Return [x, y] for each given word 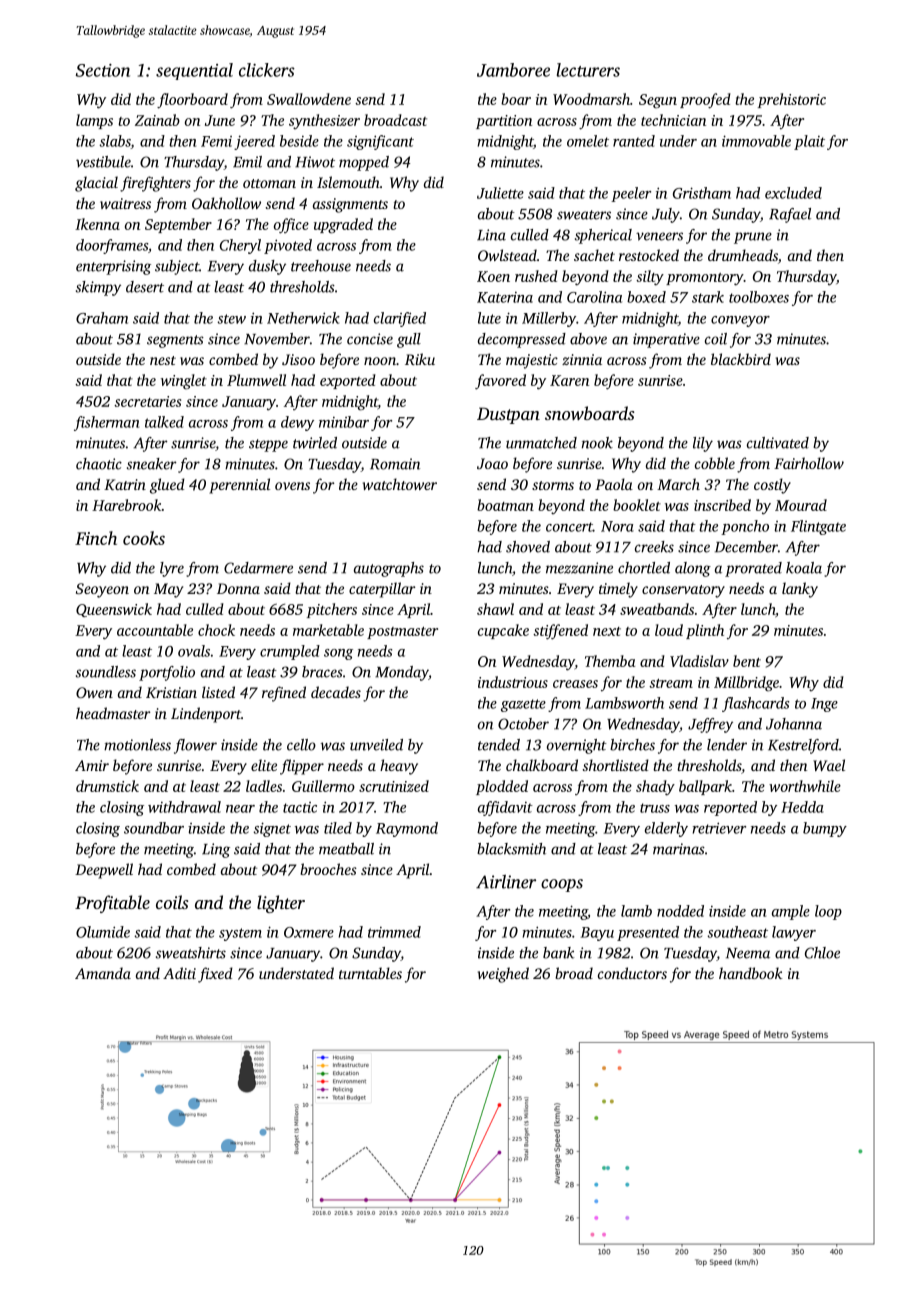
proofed [705, 101]
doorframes [112, 246]
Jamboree [513, 70]
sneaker [152, 464]
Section [103, 70]
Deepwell [104, 871]
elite [264, 765]
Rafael [790, 215]
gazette [523, 705]
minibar [344, 422]
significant [380, 142]
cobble [715, 463]
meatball [346, 849]
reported [730, 808]
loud [669, 630]
